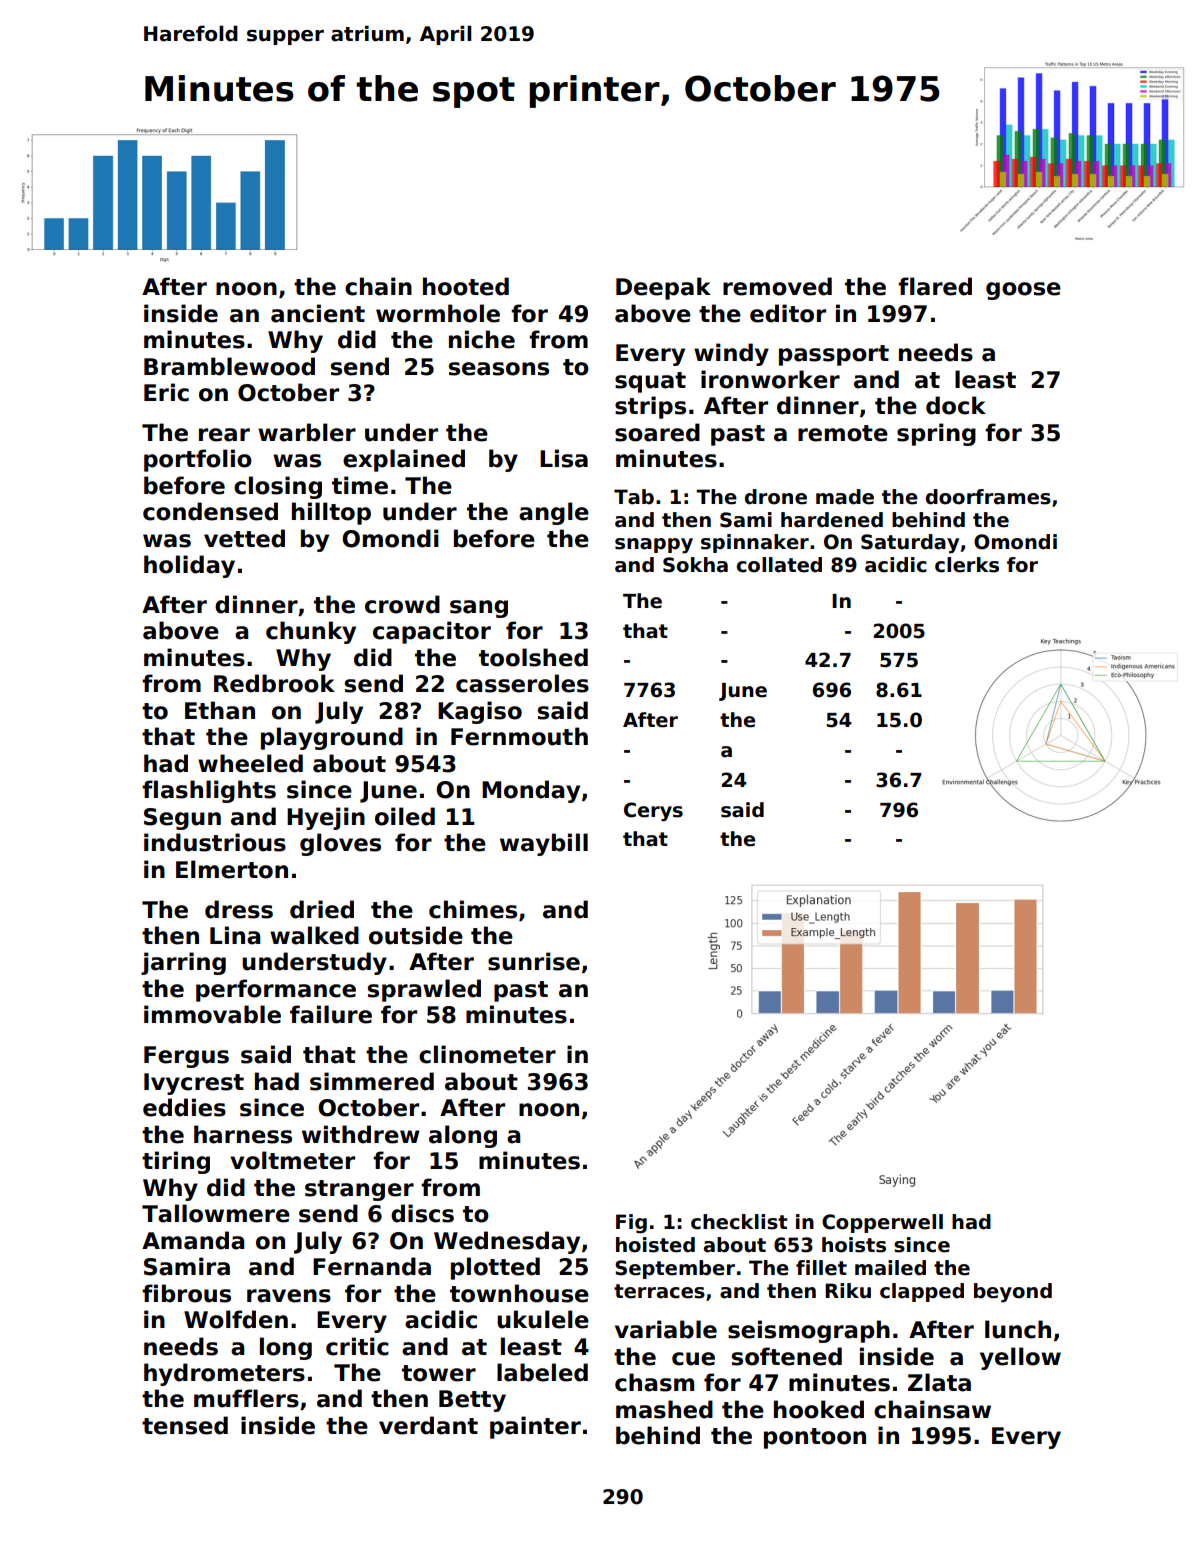 The image size is (1204, 1559). I want to click on explained, so click(404, 460).
